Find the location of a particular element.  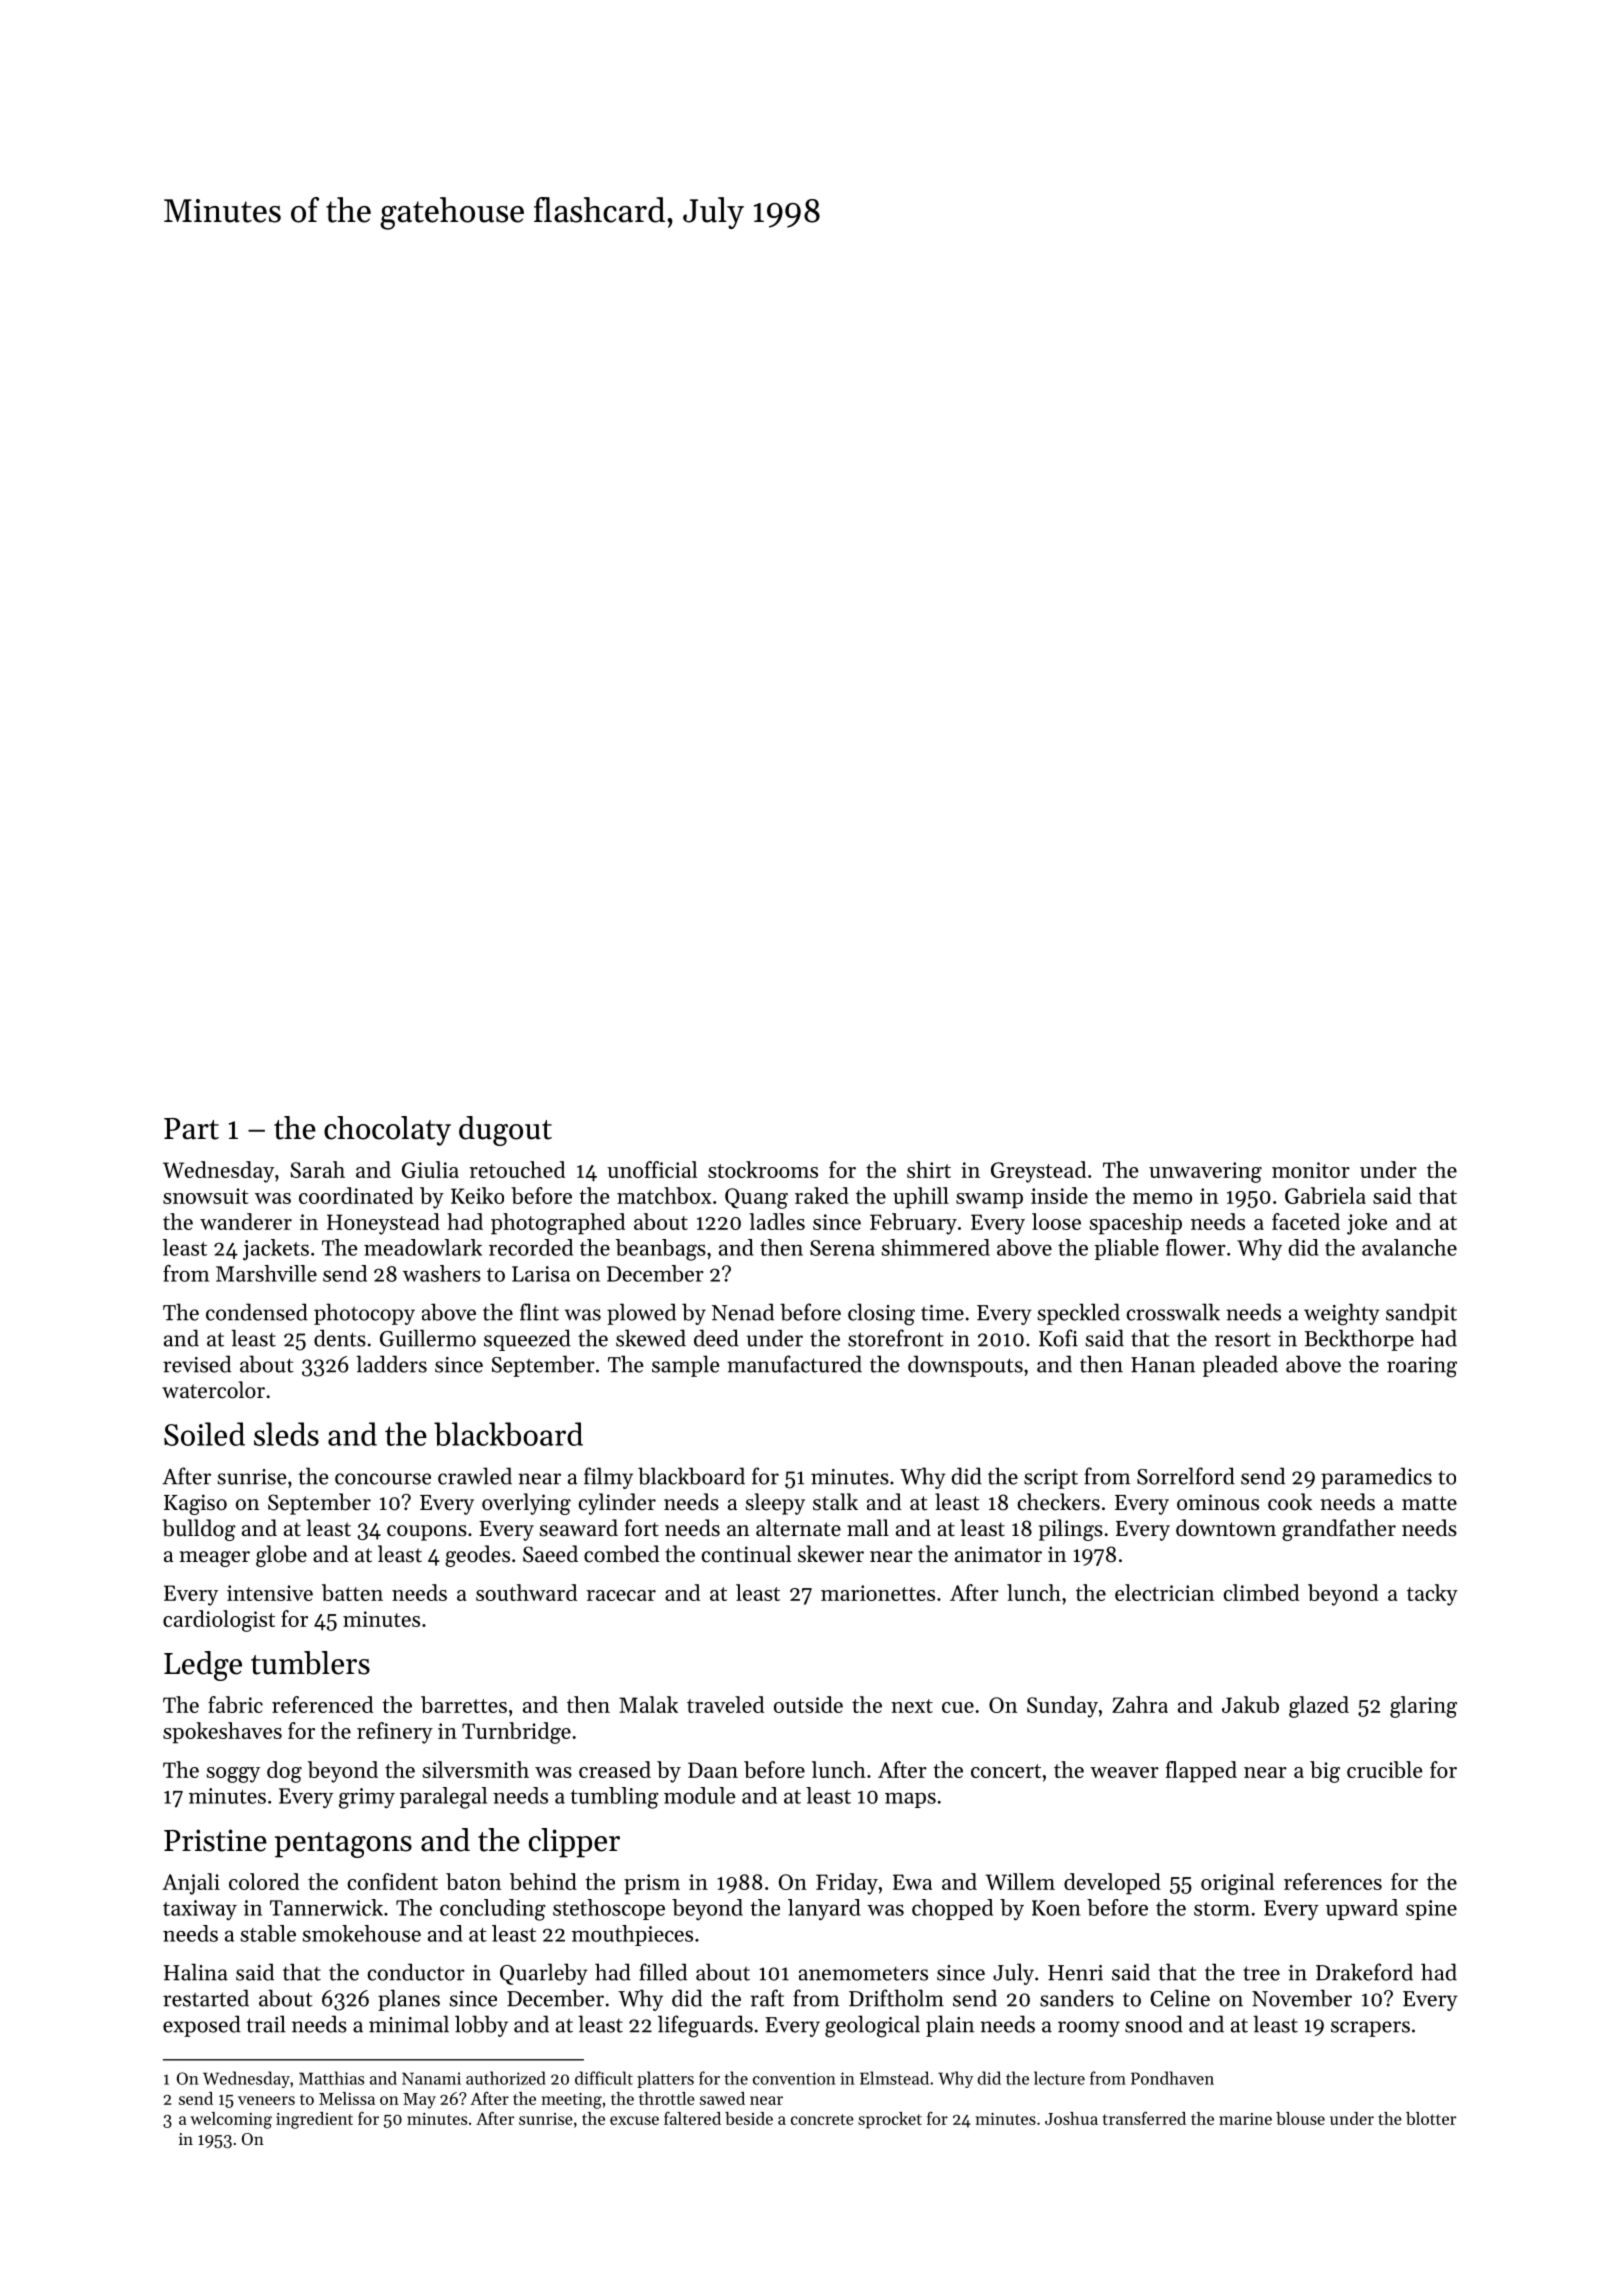

storm is located at coordinates (1222, 1909).
